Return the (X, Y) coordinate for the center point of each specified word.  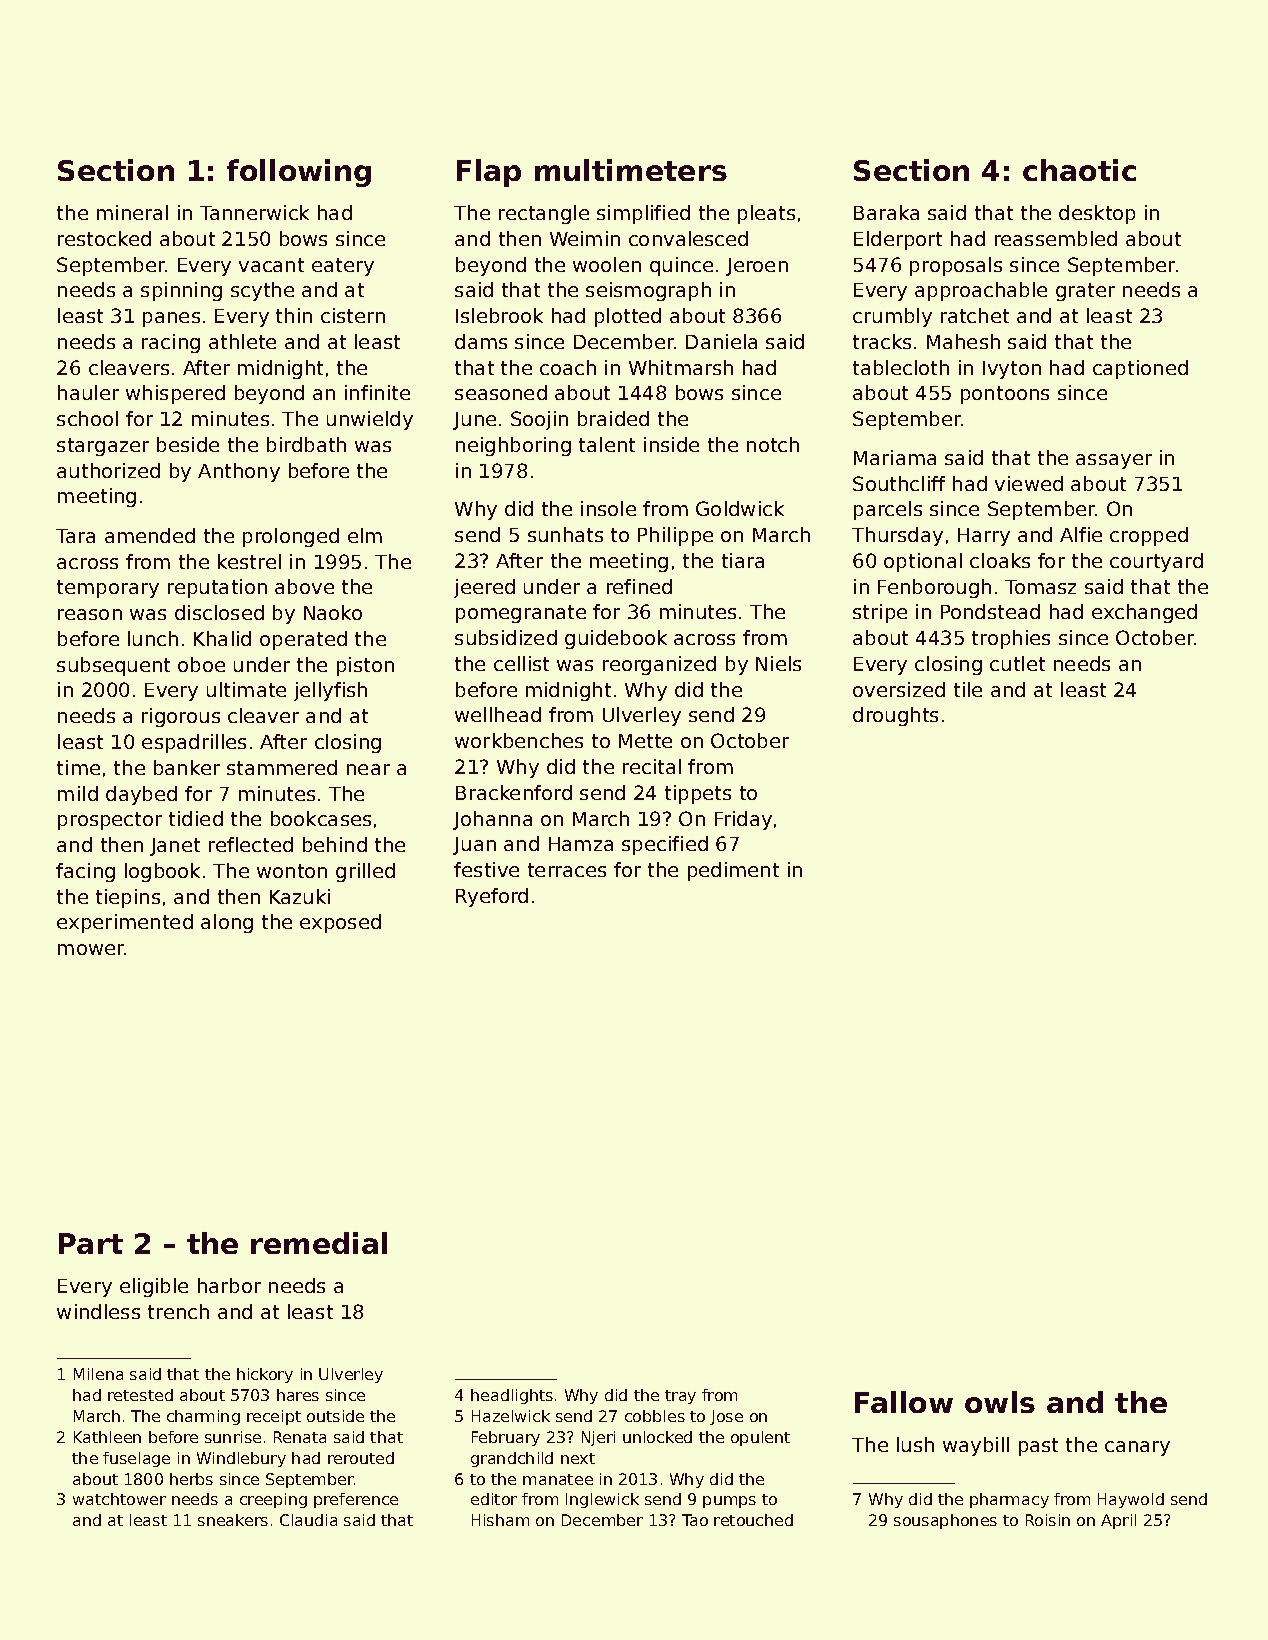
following (299, 173)
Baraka (886, 212)
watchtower (119, 1499)
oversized (899, 689)
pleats (766, 214)
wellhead (498, 714)
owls (1000, 1402)
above (304, 586)
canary (1137, 1448)
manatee (558, 1479)
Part (91, 1243)
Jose (726, 1417)
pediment (733, 871)
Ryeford (492, 897)
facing (85, 872)
